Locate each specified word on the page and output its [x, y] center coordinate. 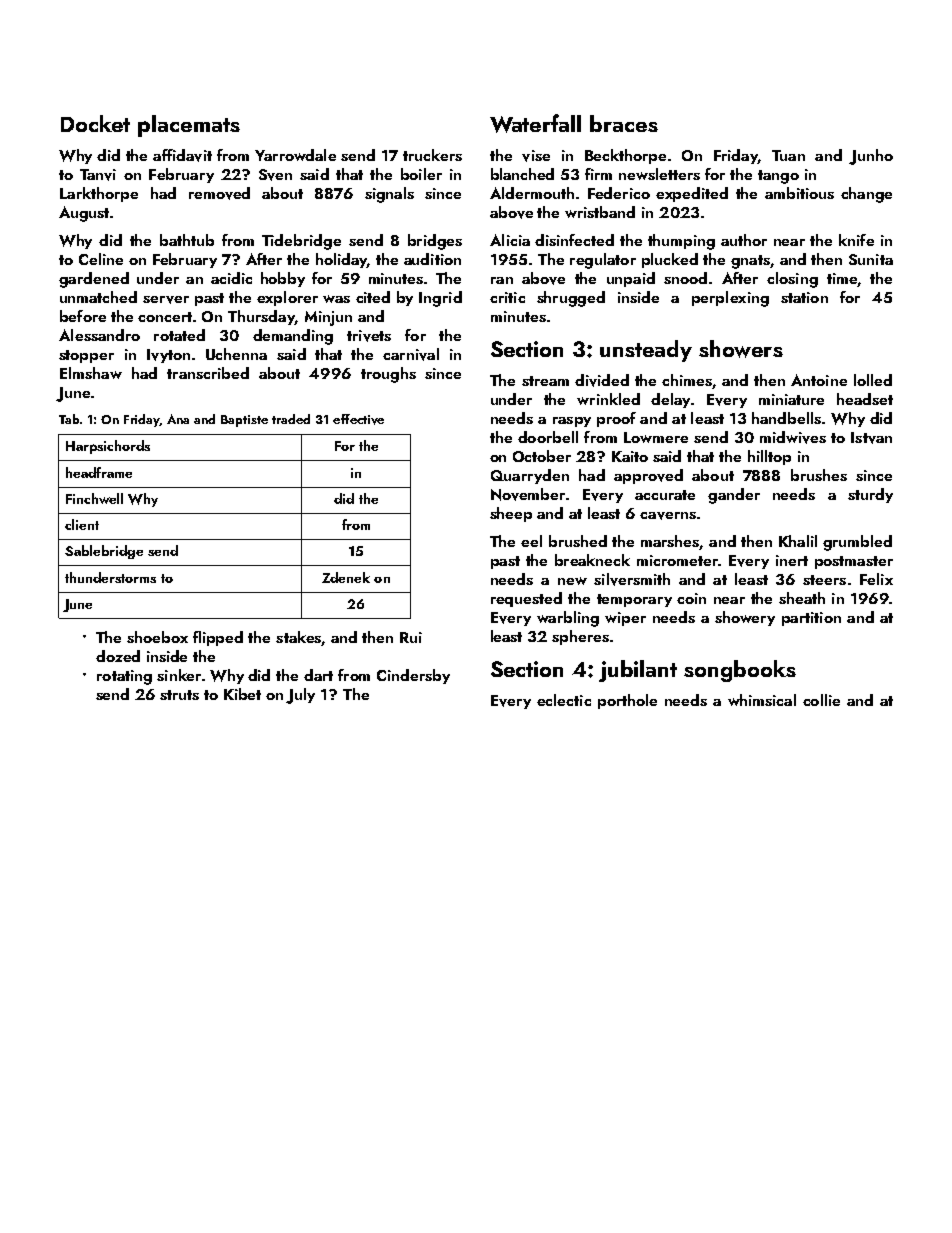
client [82, 524]
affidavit [182, 155]
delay [670, 400]
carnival [411, 354]
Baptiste [244, 421]
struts [179, 695]
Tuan [788, 155]
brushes [819, 475]
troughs [388, 375]
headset [865, 399]
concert [165, 317]
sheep [511, 514]
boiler [421, 174]
